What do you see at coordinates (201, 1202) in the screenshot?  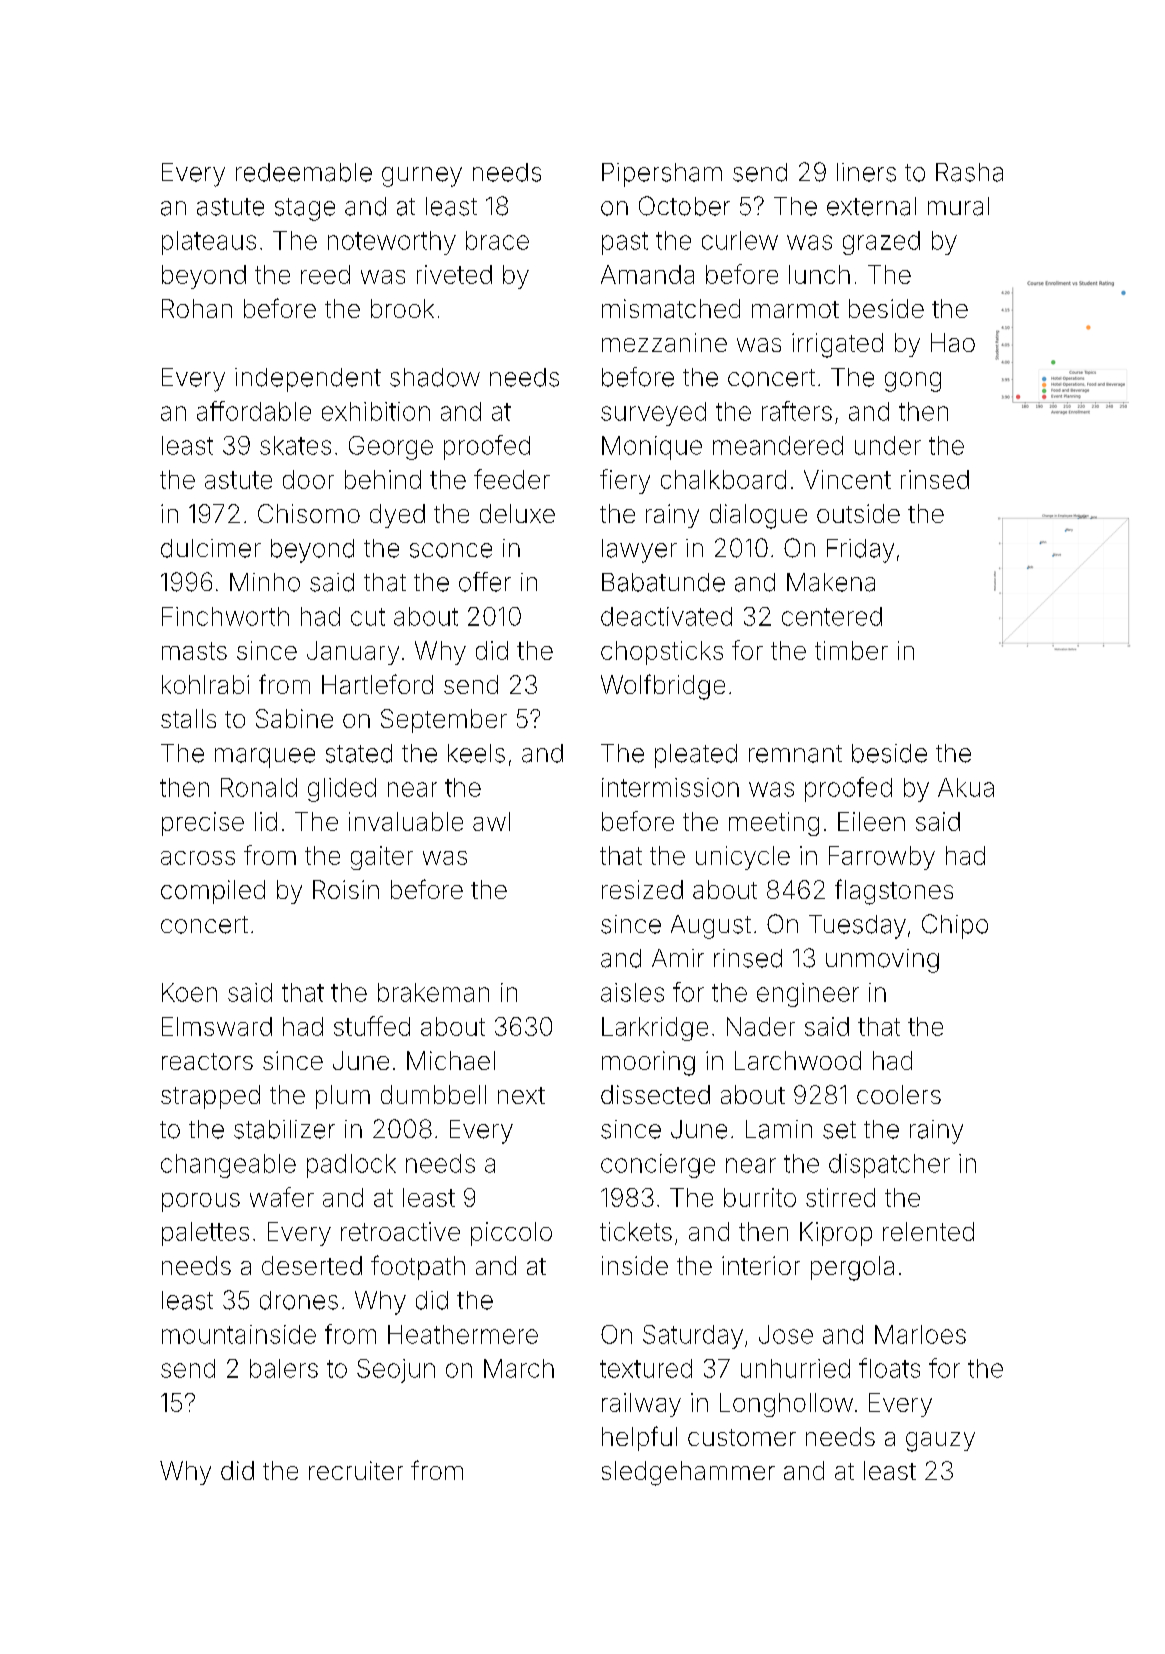 I see `porous` at bounding box center [201, 1202].
